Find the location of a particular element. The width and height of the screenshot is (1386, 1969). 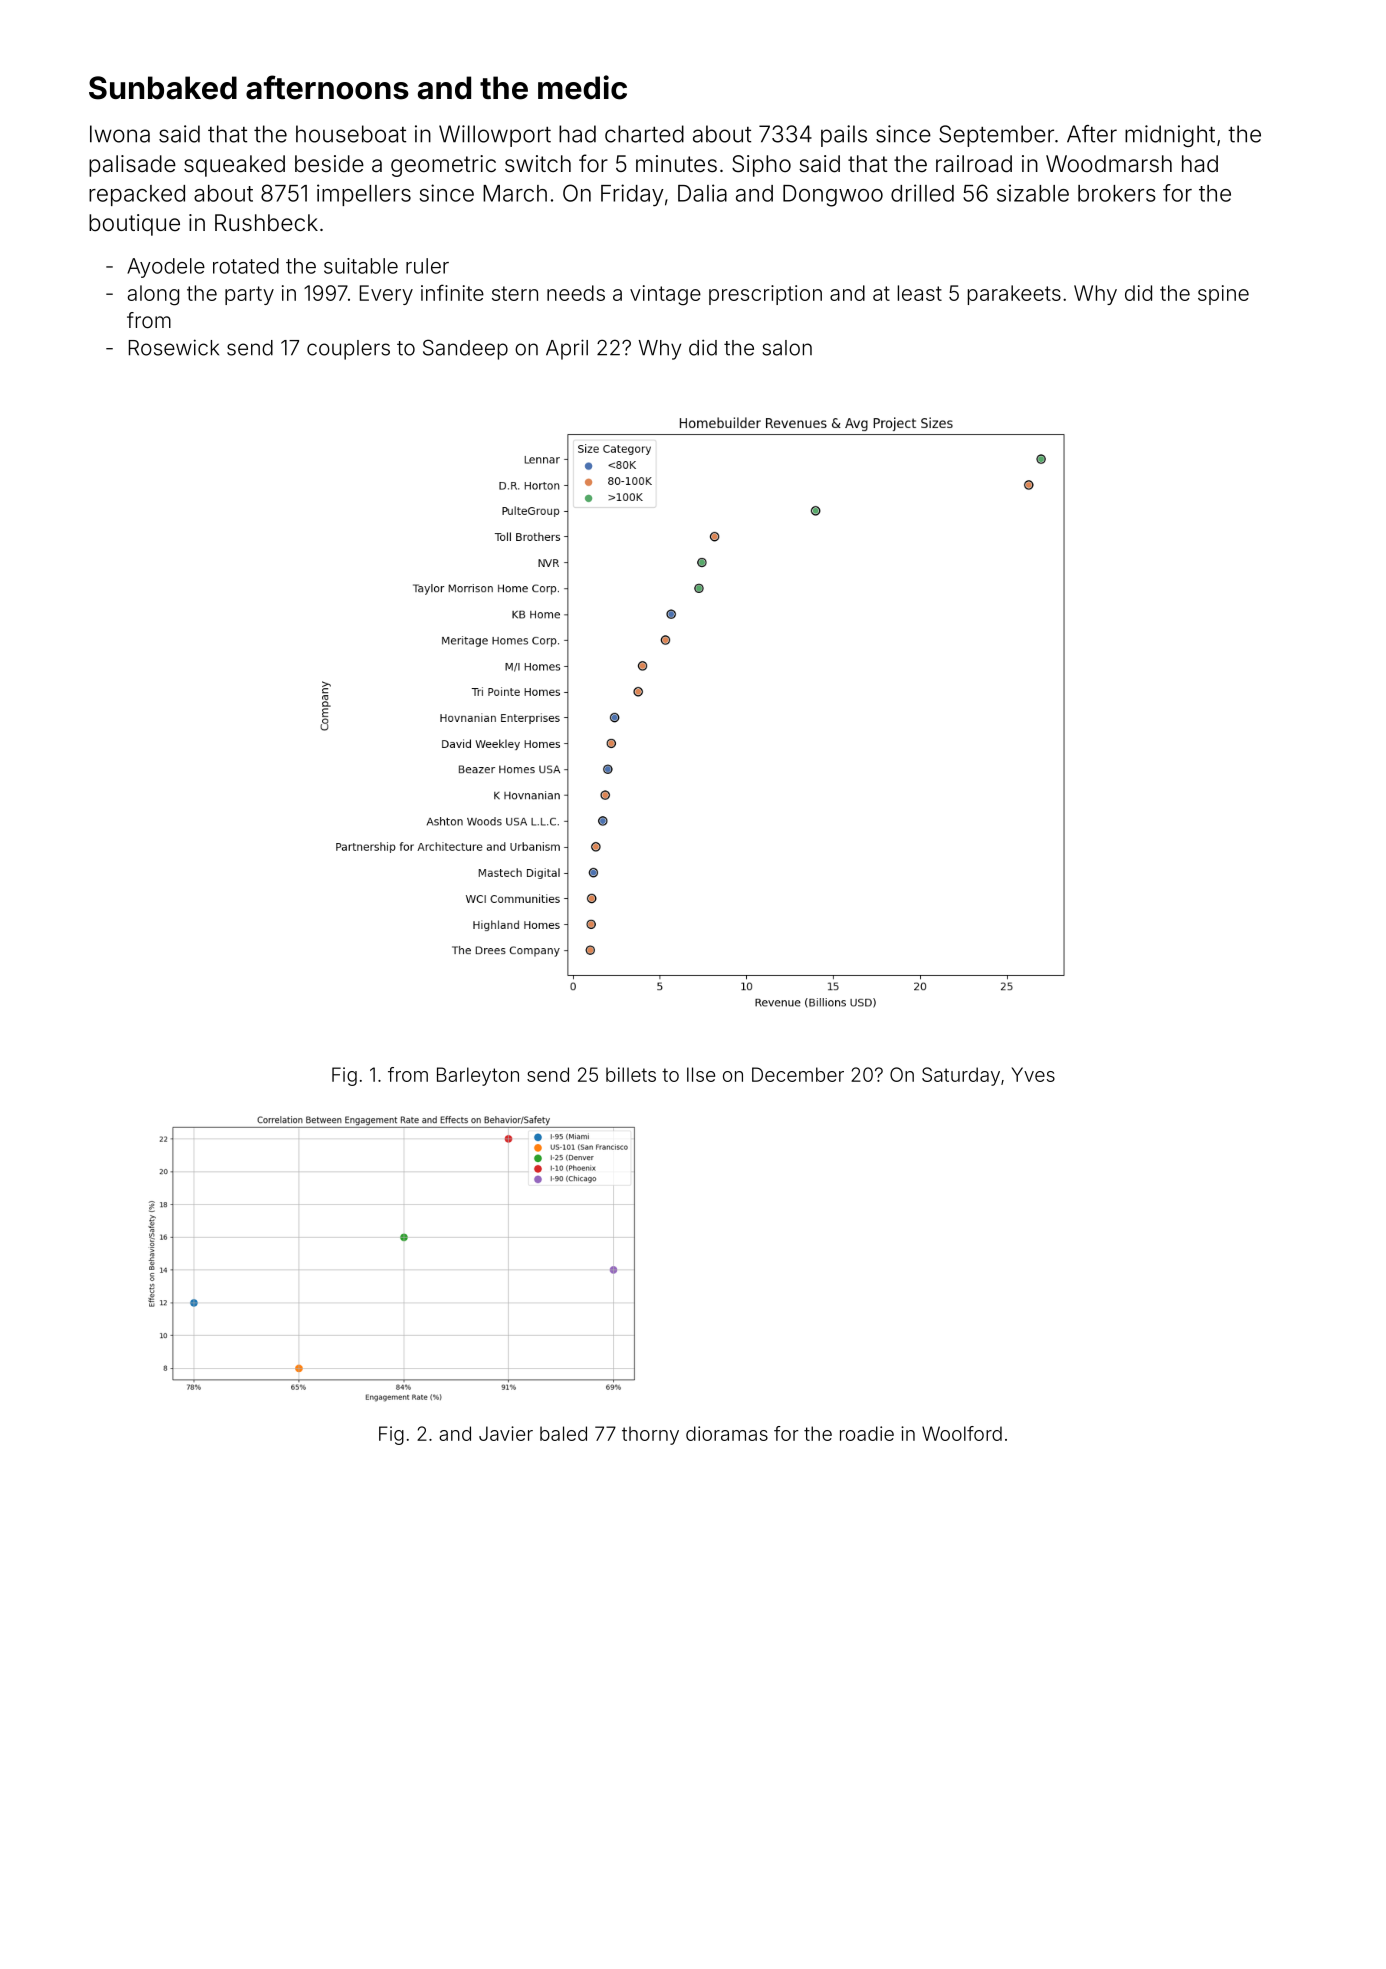

billets is located at coordinates (631, 1074).
